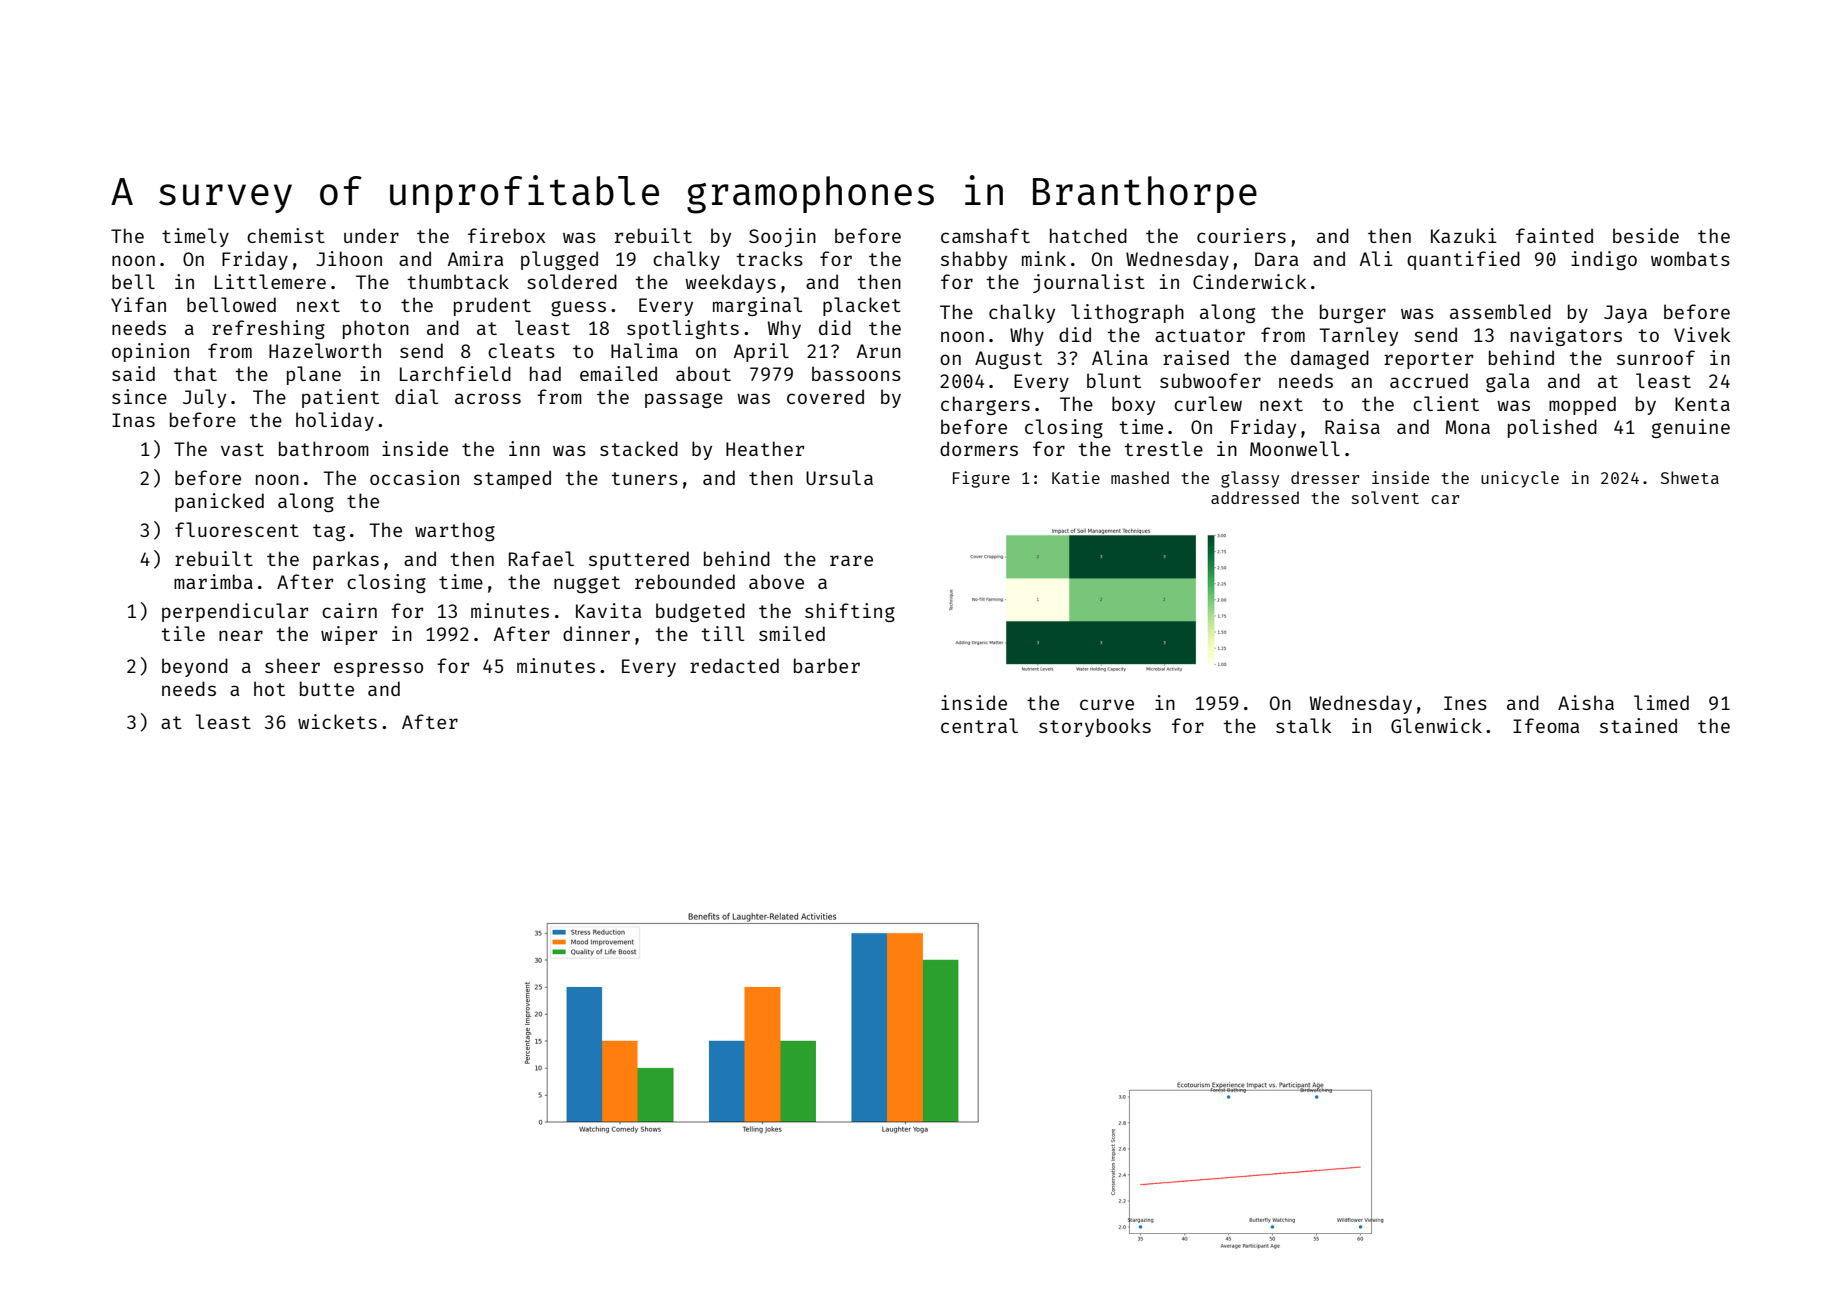 This screenshot has width=1842, height=1302. Describe the element at coordinates (138, 304) in the screenshot. I see `Yifan` at that location.
